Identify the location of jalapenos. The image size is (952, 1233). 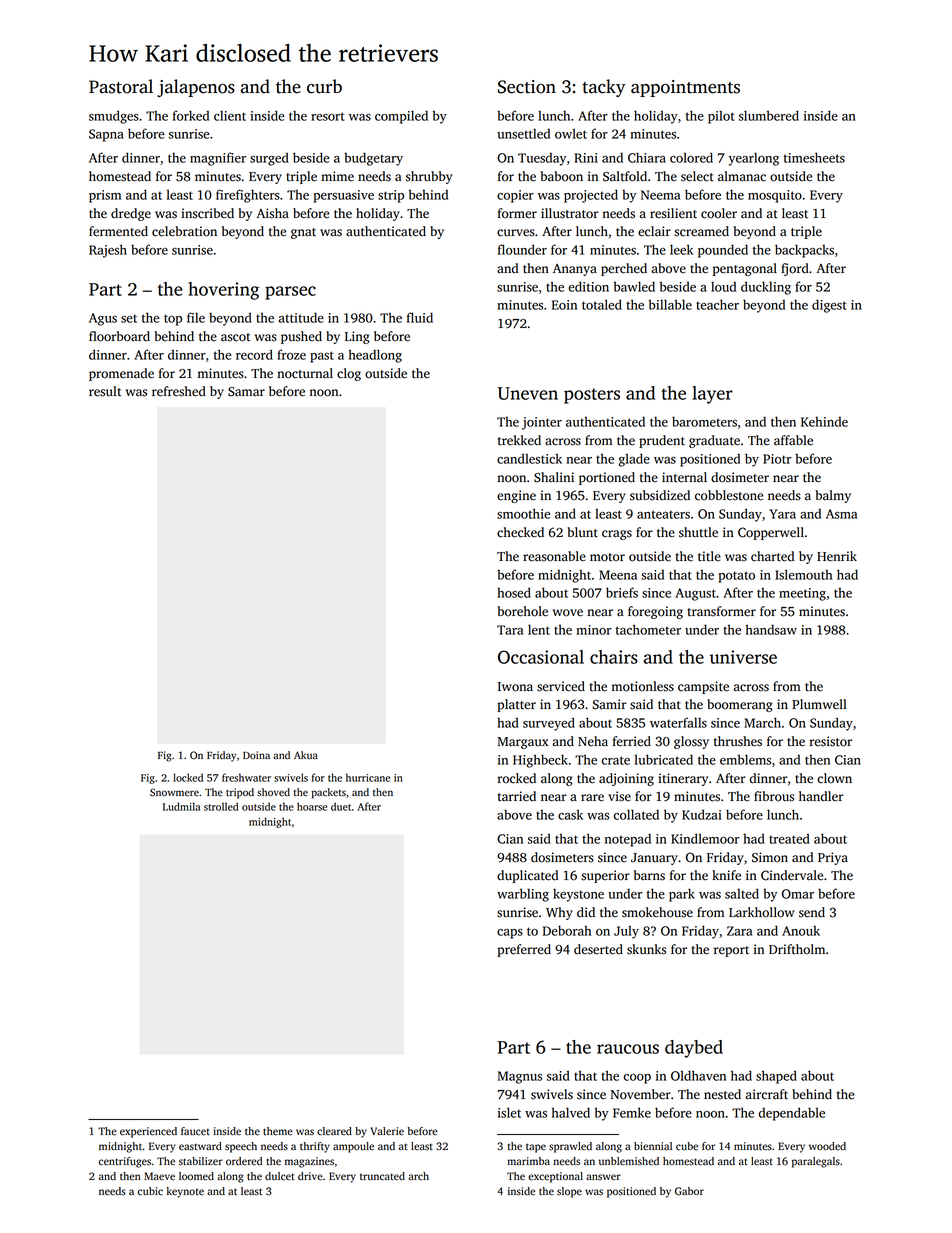
(196, 88).
